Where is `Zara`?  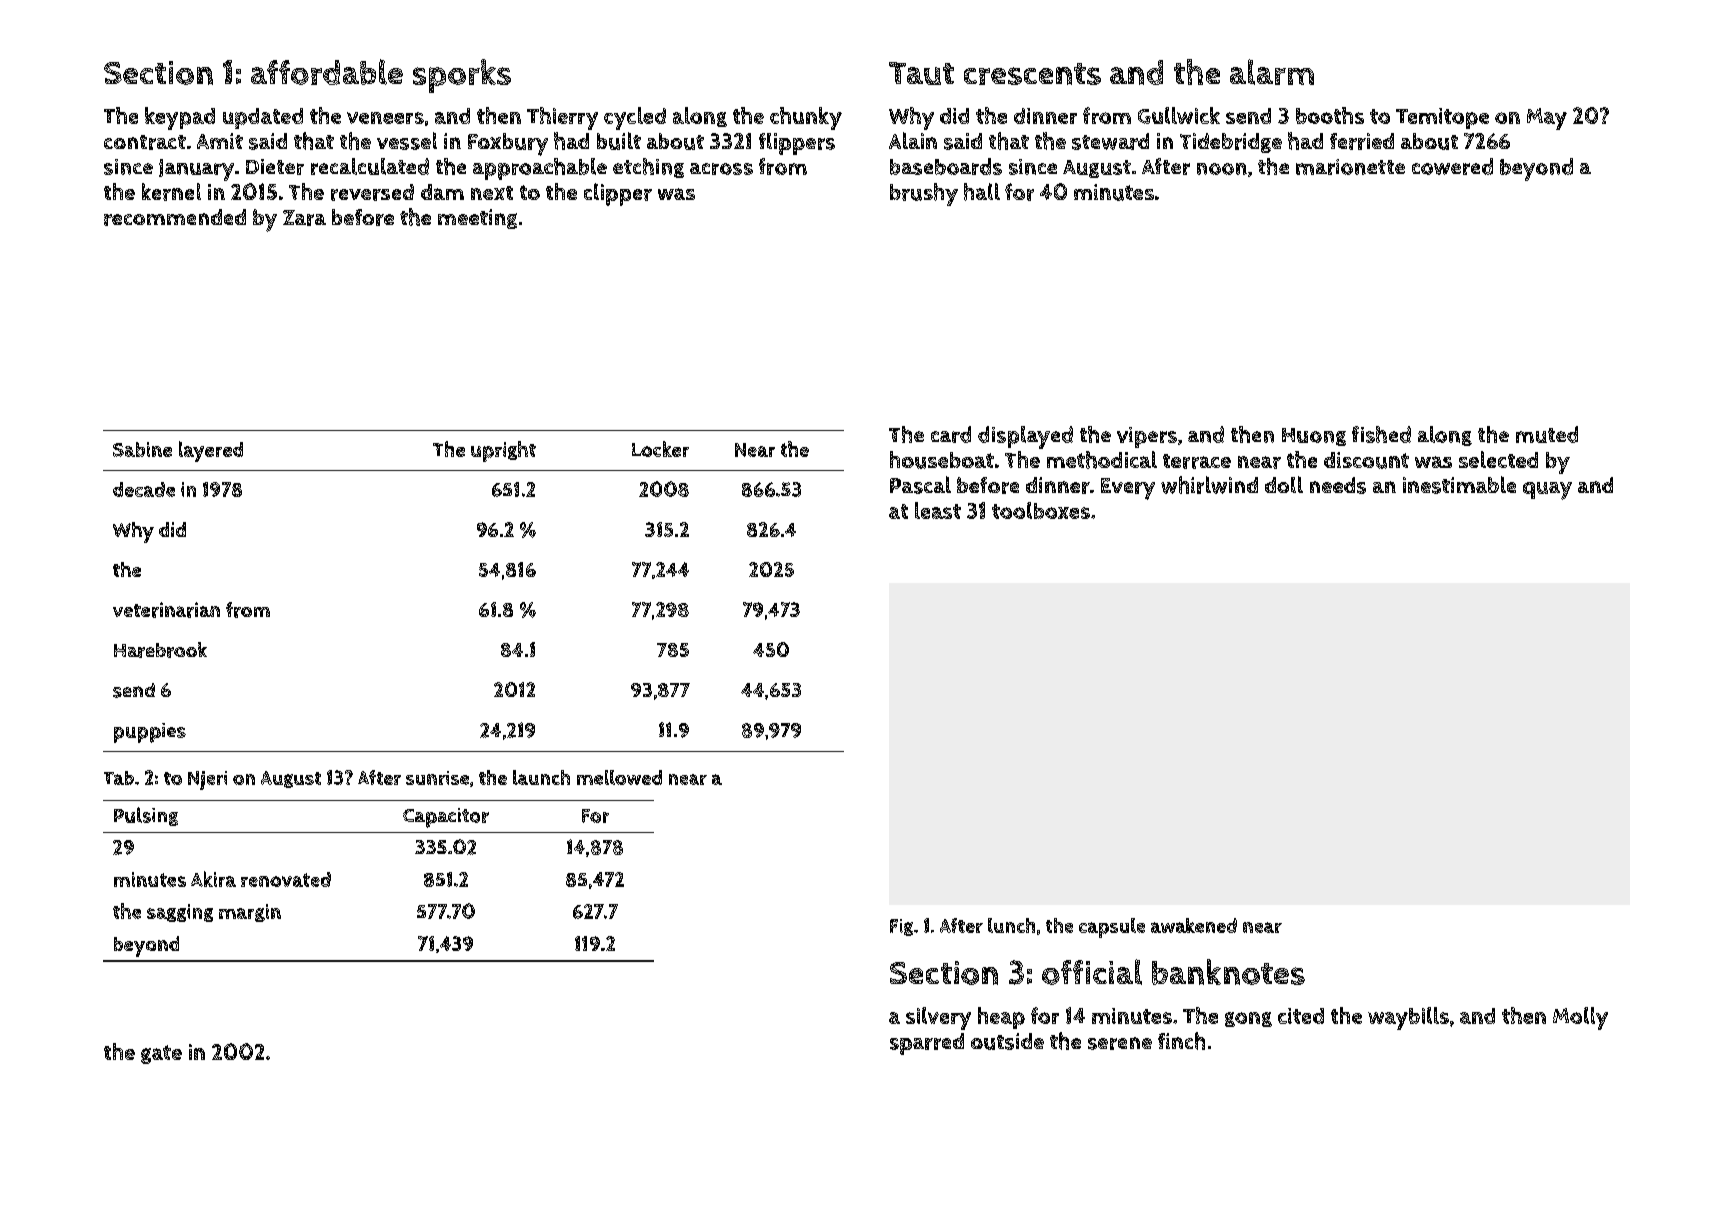
Zara is located at coordinates (304, 218).
